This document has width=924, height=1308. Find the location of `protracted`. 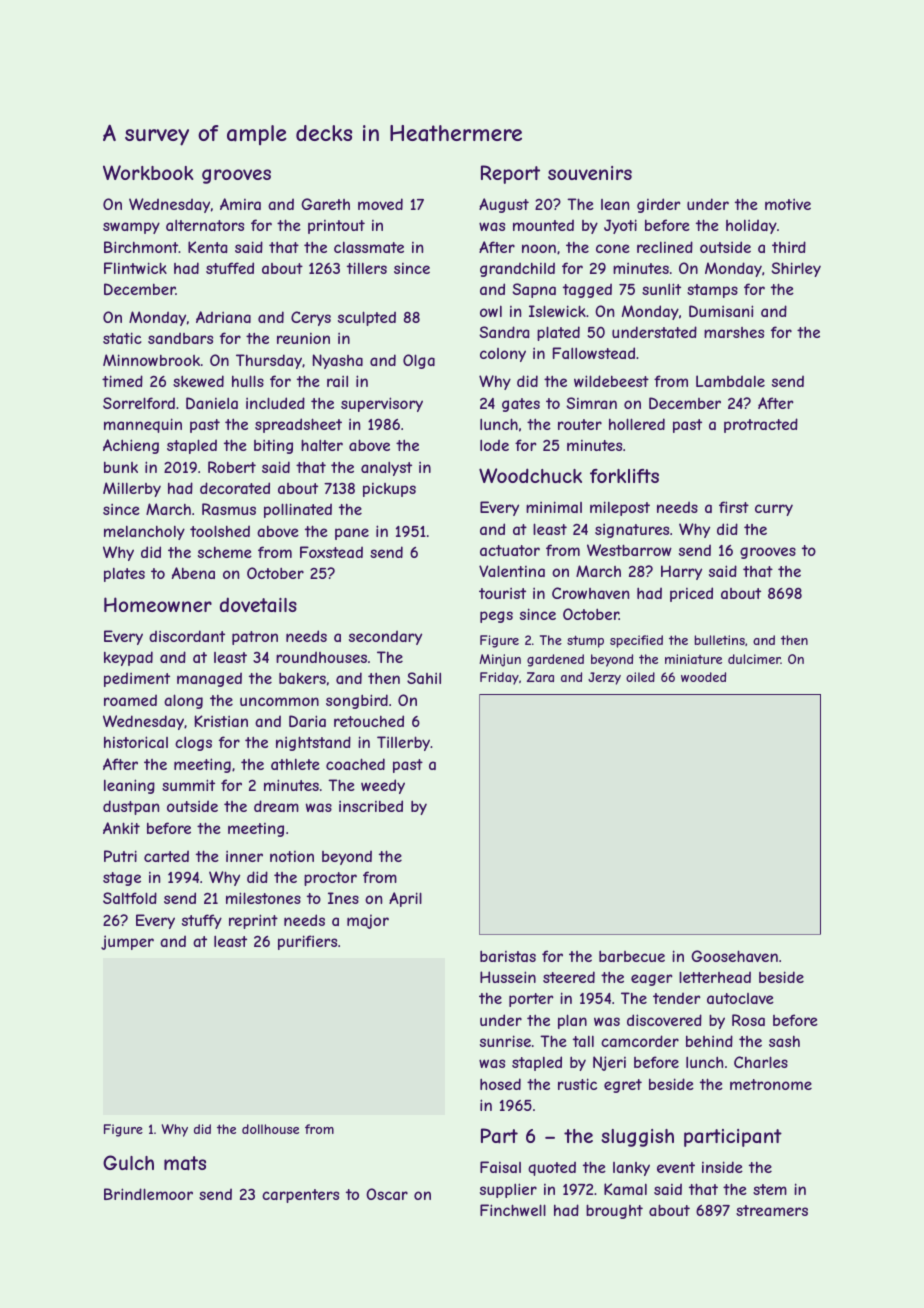

protracted is located at coordinates (761, 425).
